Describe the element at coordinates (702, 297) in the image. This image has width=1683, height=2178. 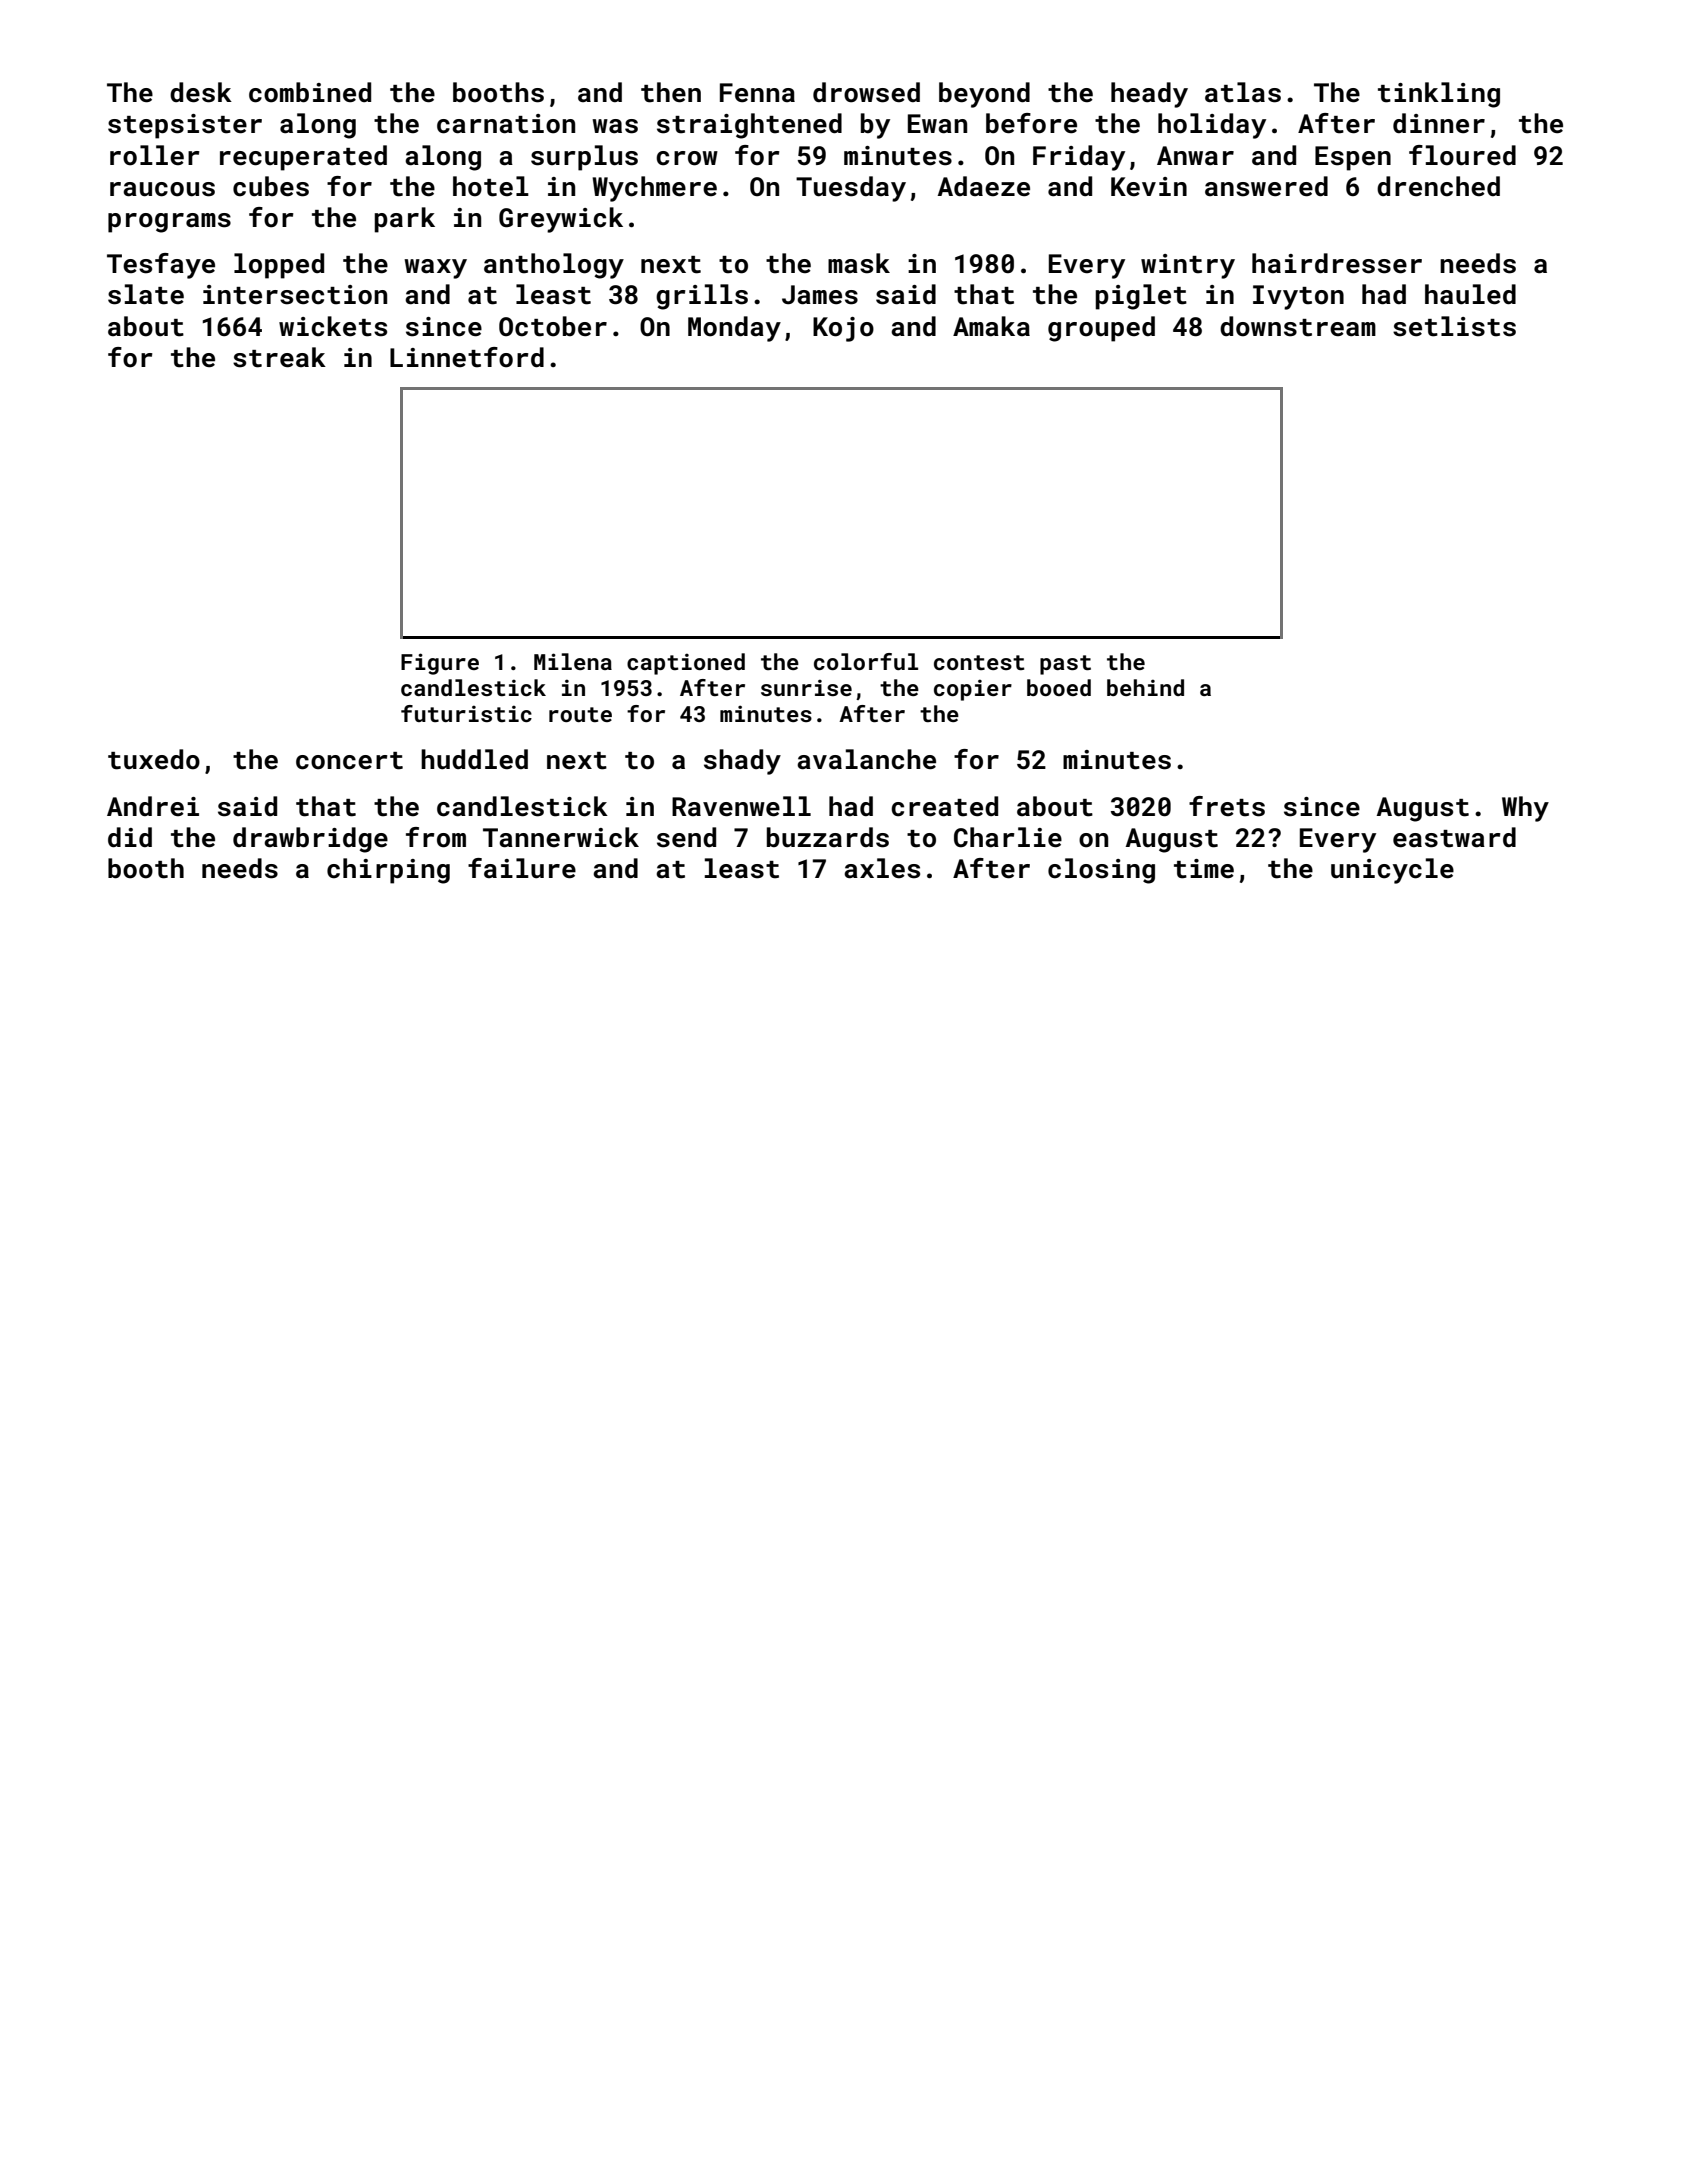
I see `grills` at that location.
